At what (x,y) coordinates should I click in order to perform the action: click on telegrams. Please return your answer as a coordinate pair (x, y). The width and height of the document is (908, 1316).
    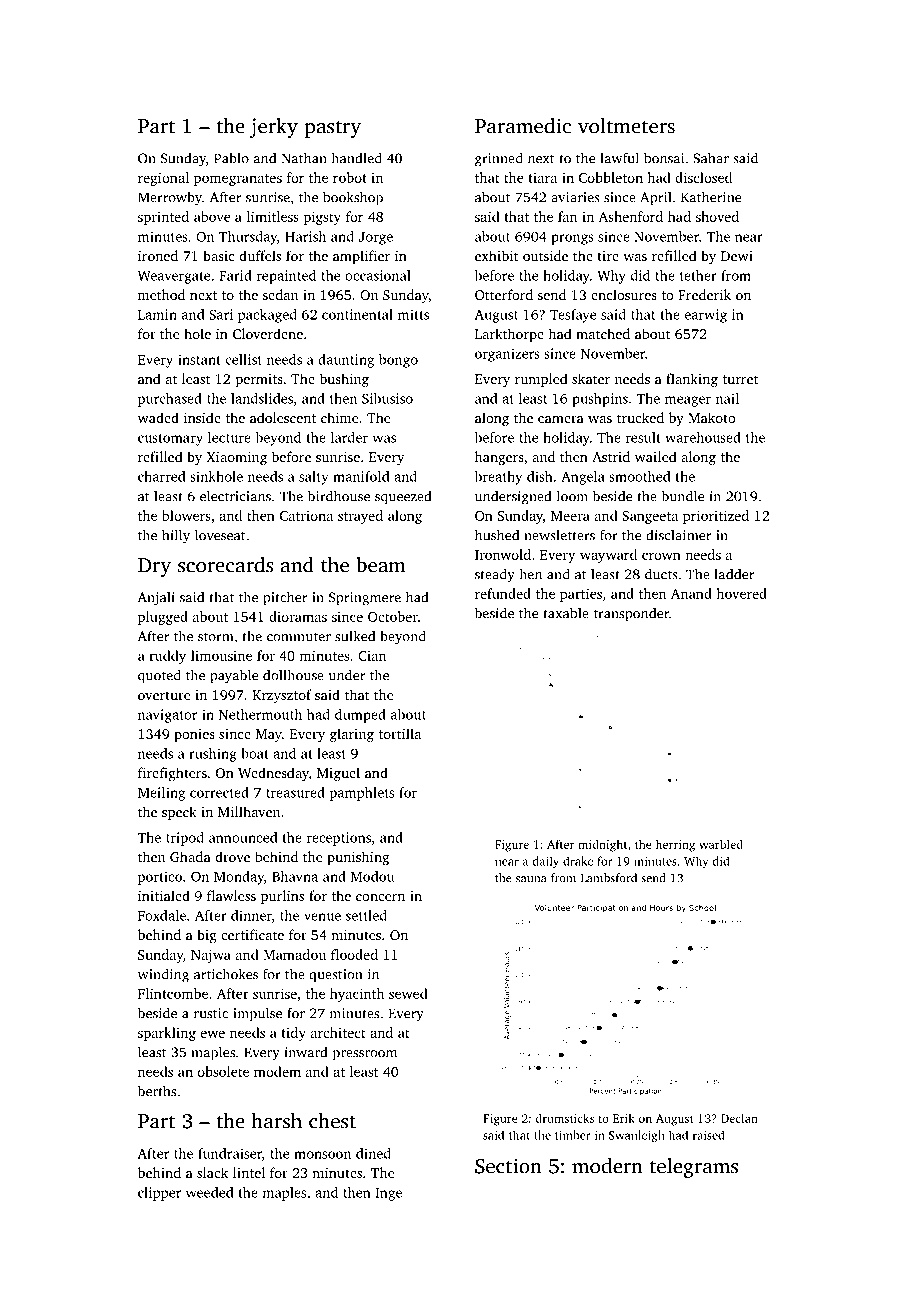
    Looking at the image, I should click on (694, 1168).
